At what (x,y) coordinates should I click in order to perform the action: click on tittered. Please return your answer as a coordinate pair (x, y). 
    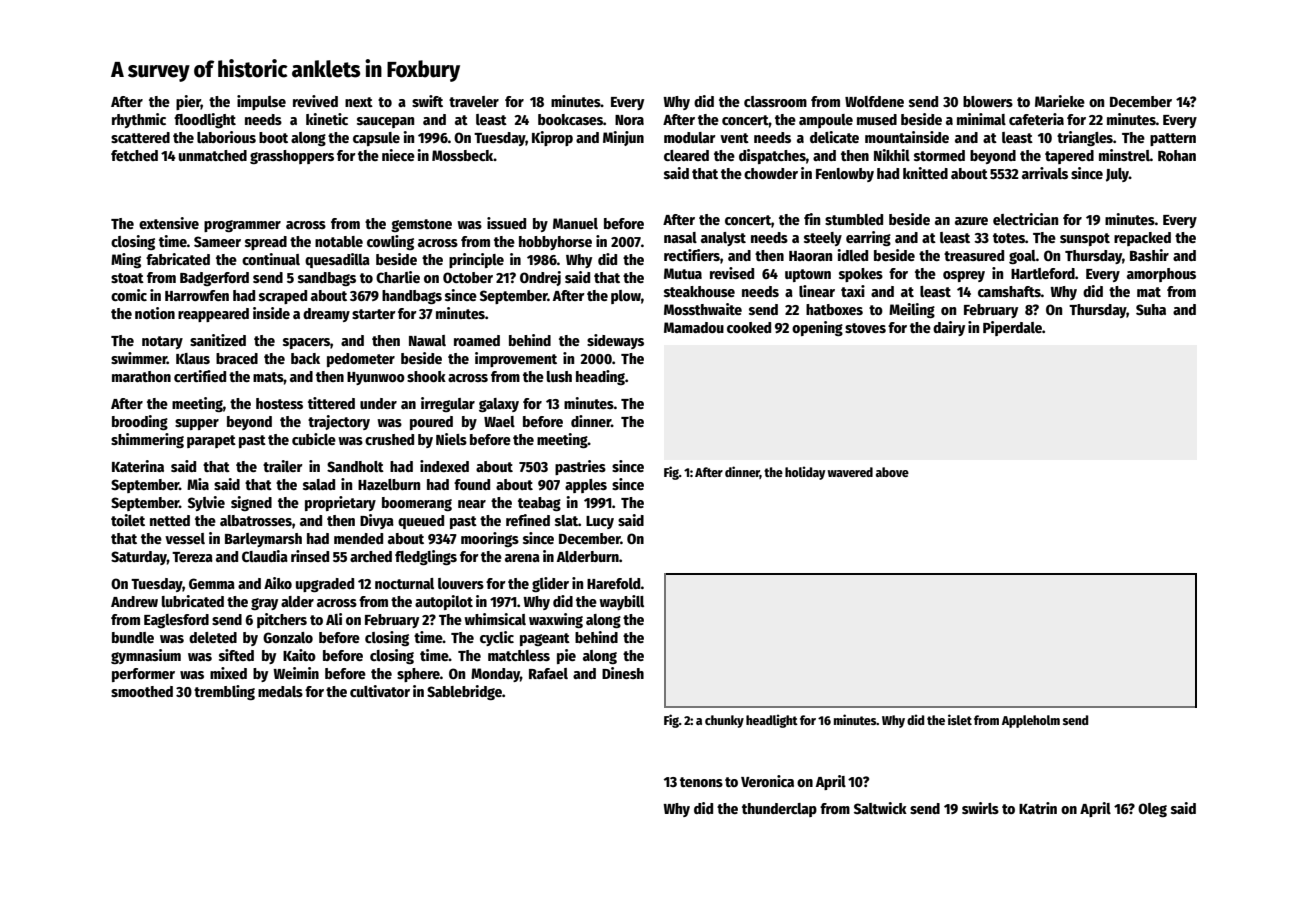
    Looking at the image, I should click on (331, 403).
